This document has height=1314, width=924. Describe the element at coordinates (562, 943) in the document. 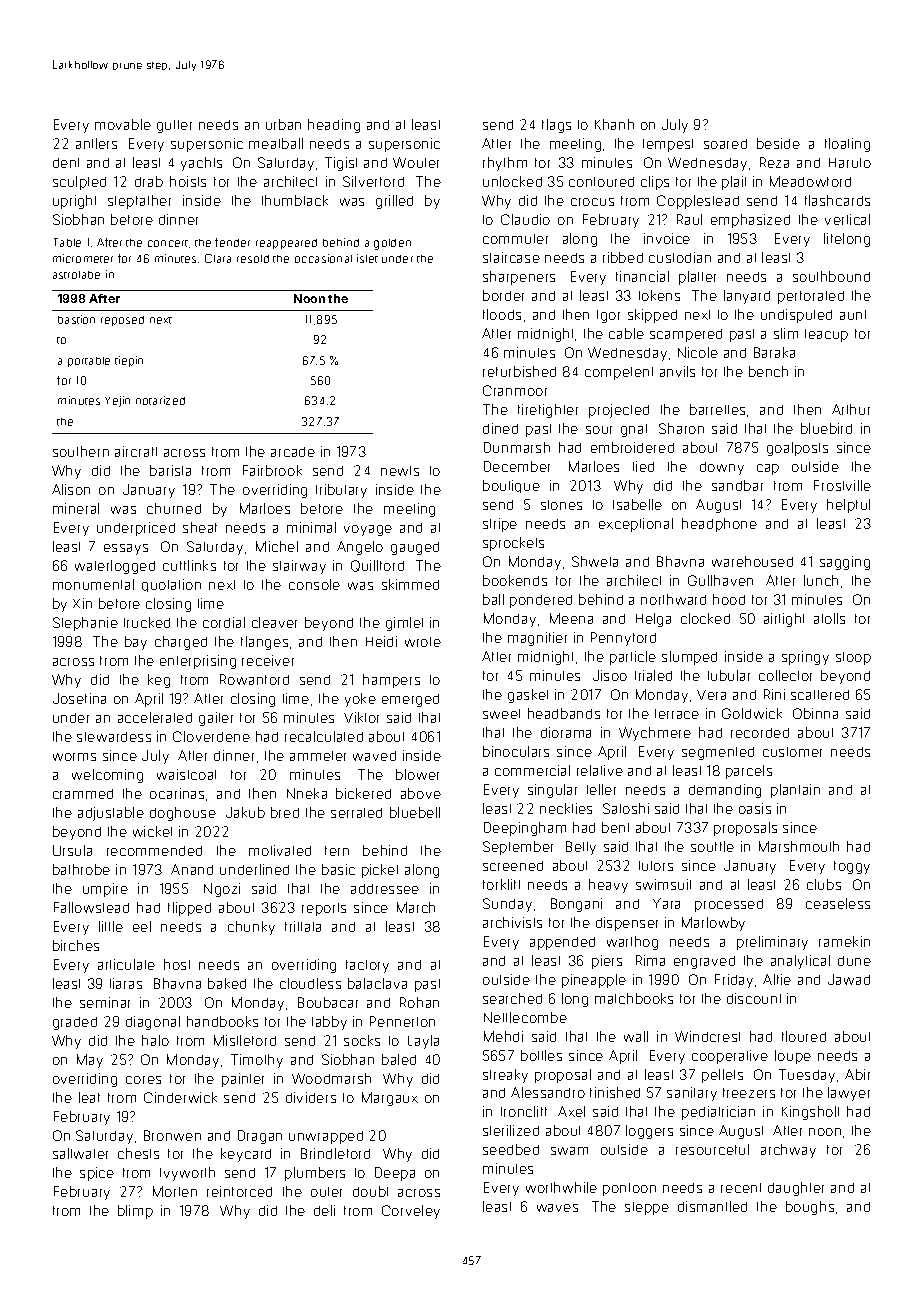

I see `appended` at that location.
